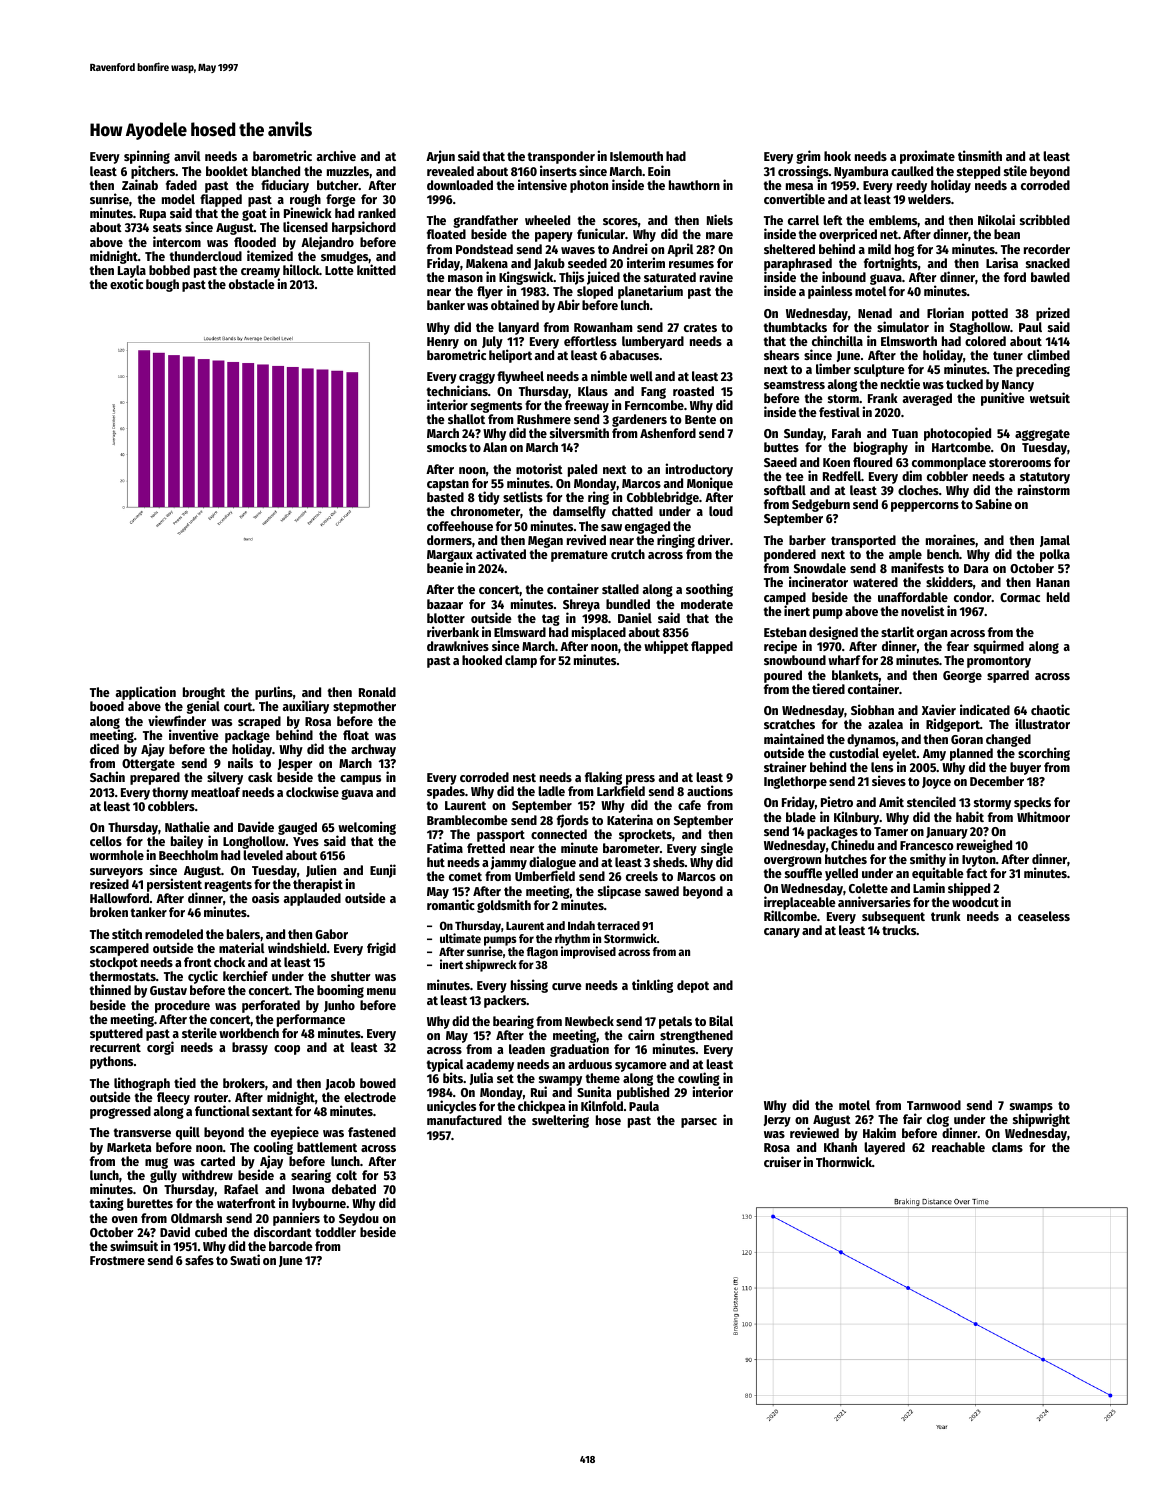  Describe the element at coordinates (336, 155) in the screenshot. I see `archive` at that location.
